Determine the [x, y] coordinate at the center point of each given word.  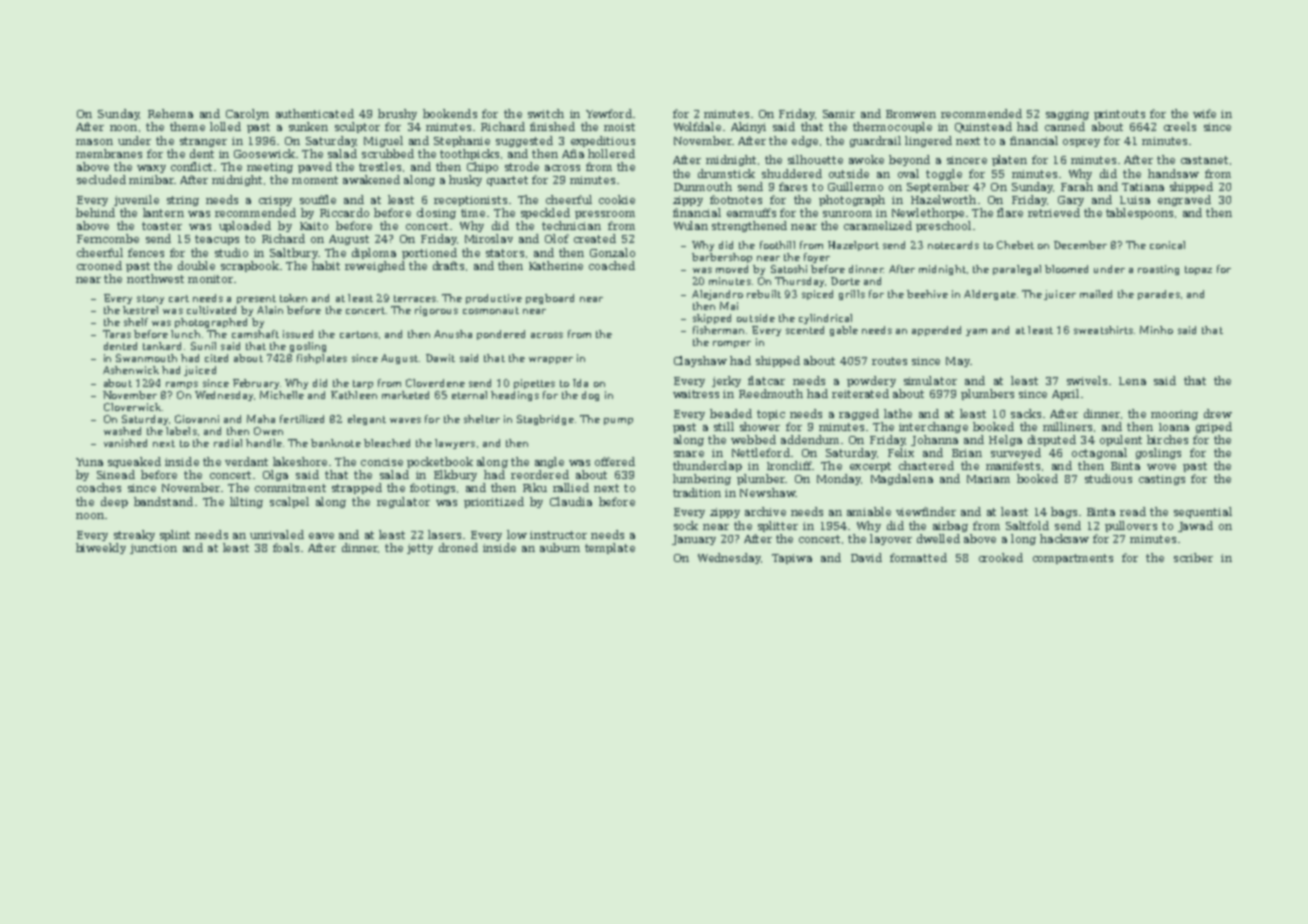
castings [1162, 480]
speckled [545, 213]
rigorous [436, 311]
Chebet [1015, 245]
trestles [380, 166]
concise [382, 462]
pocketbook [440, 462]
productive [494, 299]
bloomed [1066, 269]
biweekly [101, 548]
